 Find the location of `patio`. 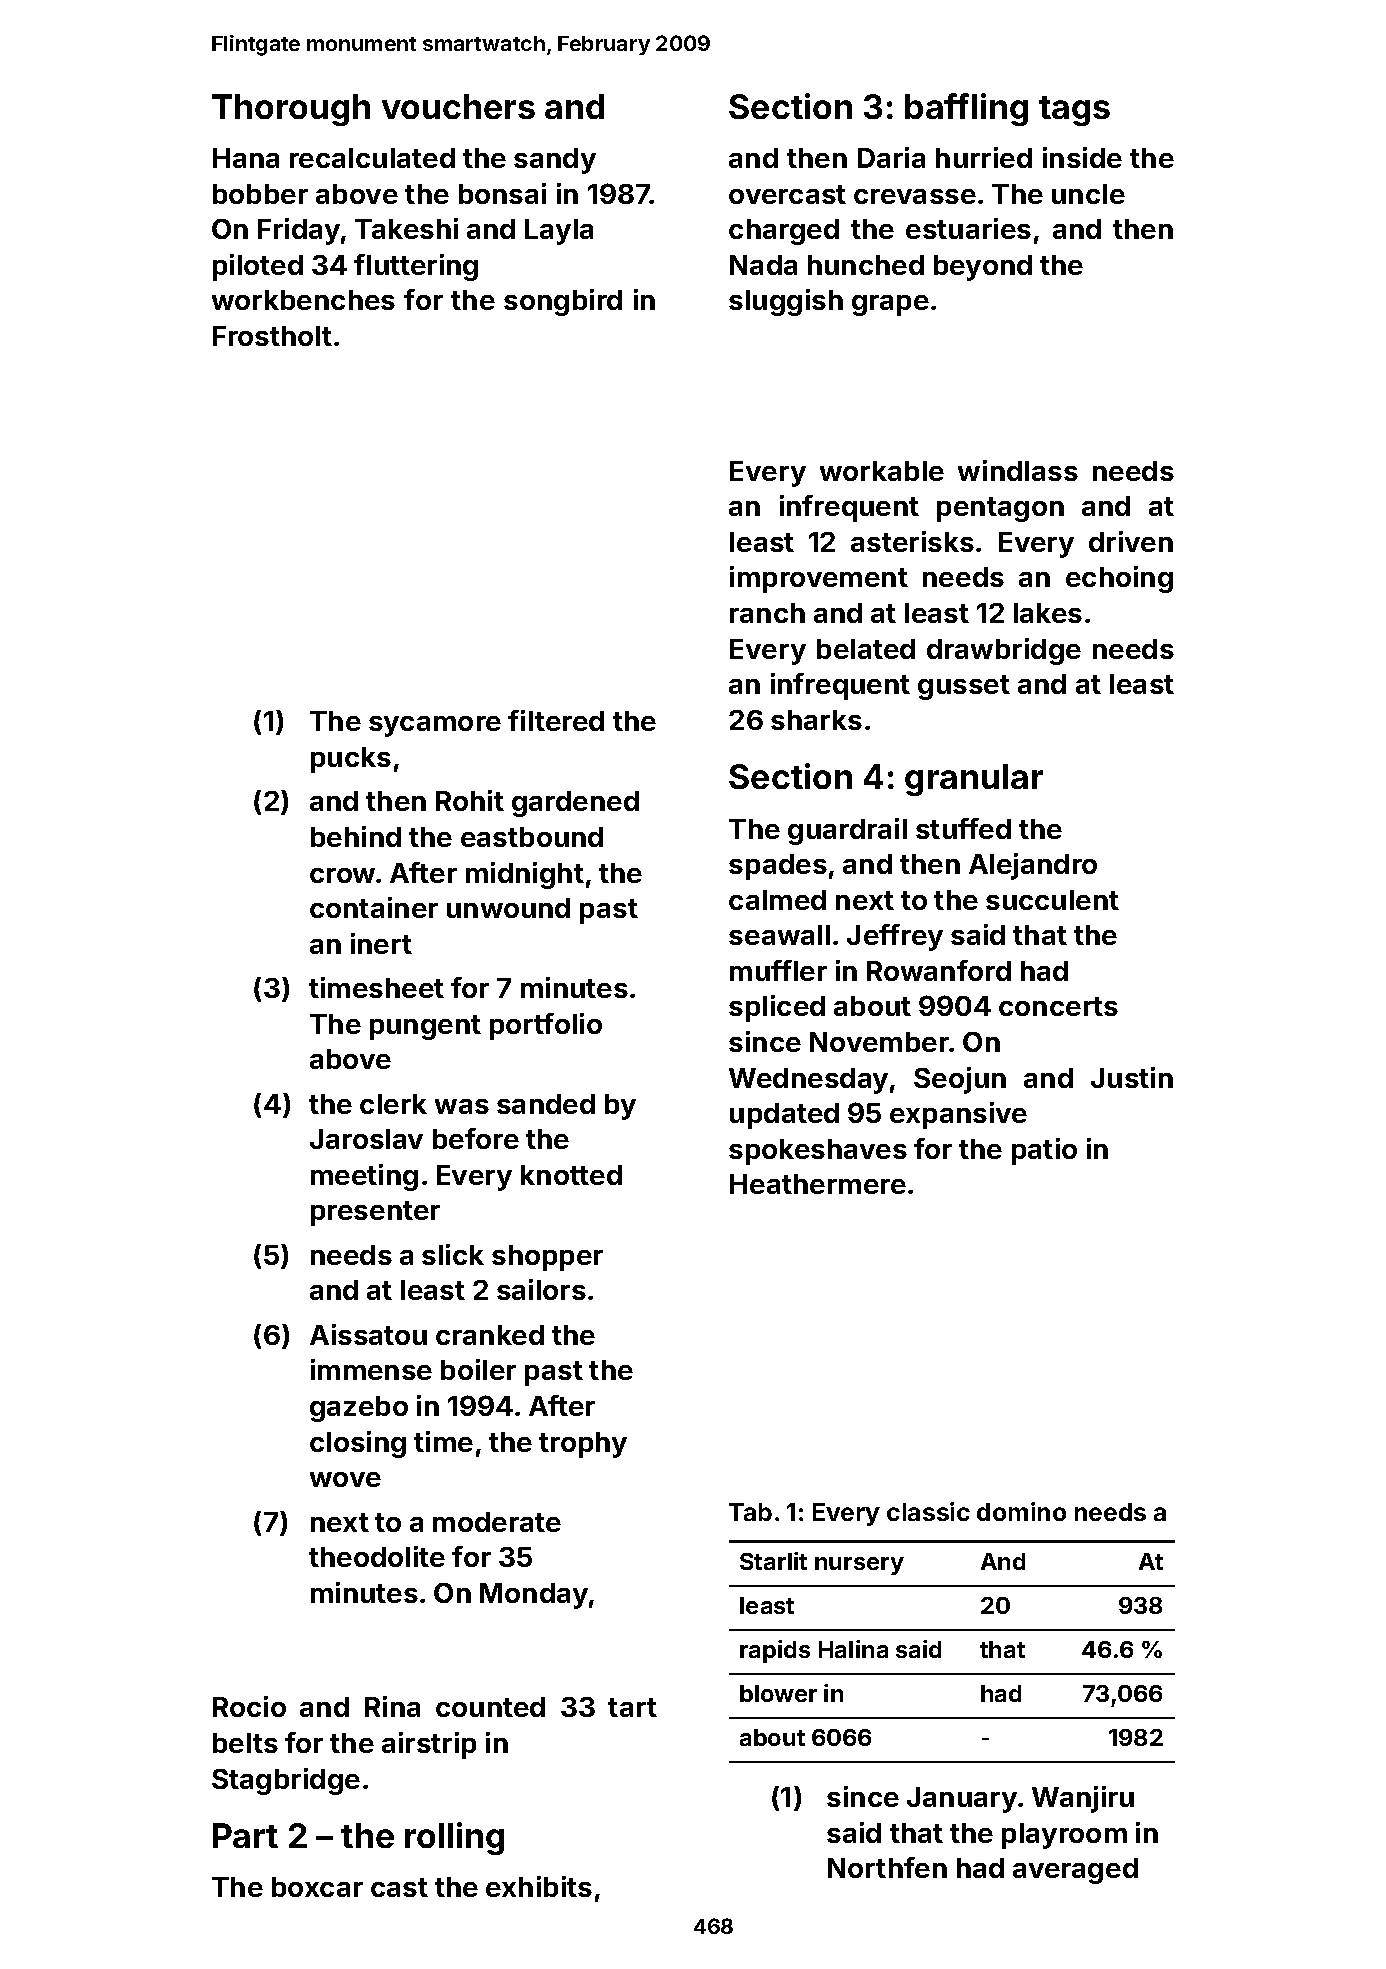

patio is located at coordinates (1044, 1151).
